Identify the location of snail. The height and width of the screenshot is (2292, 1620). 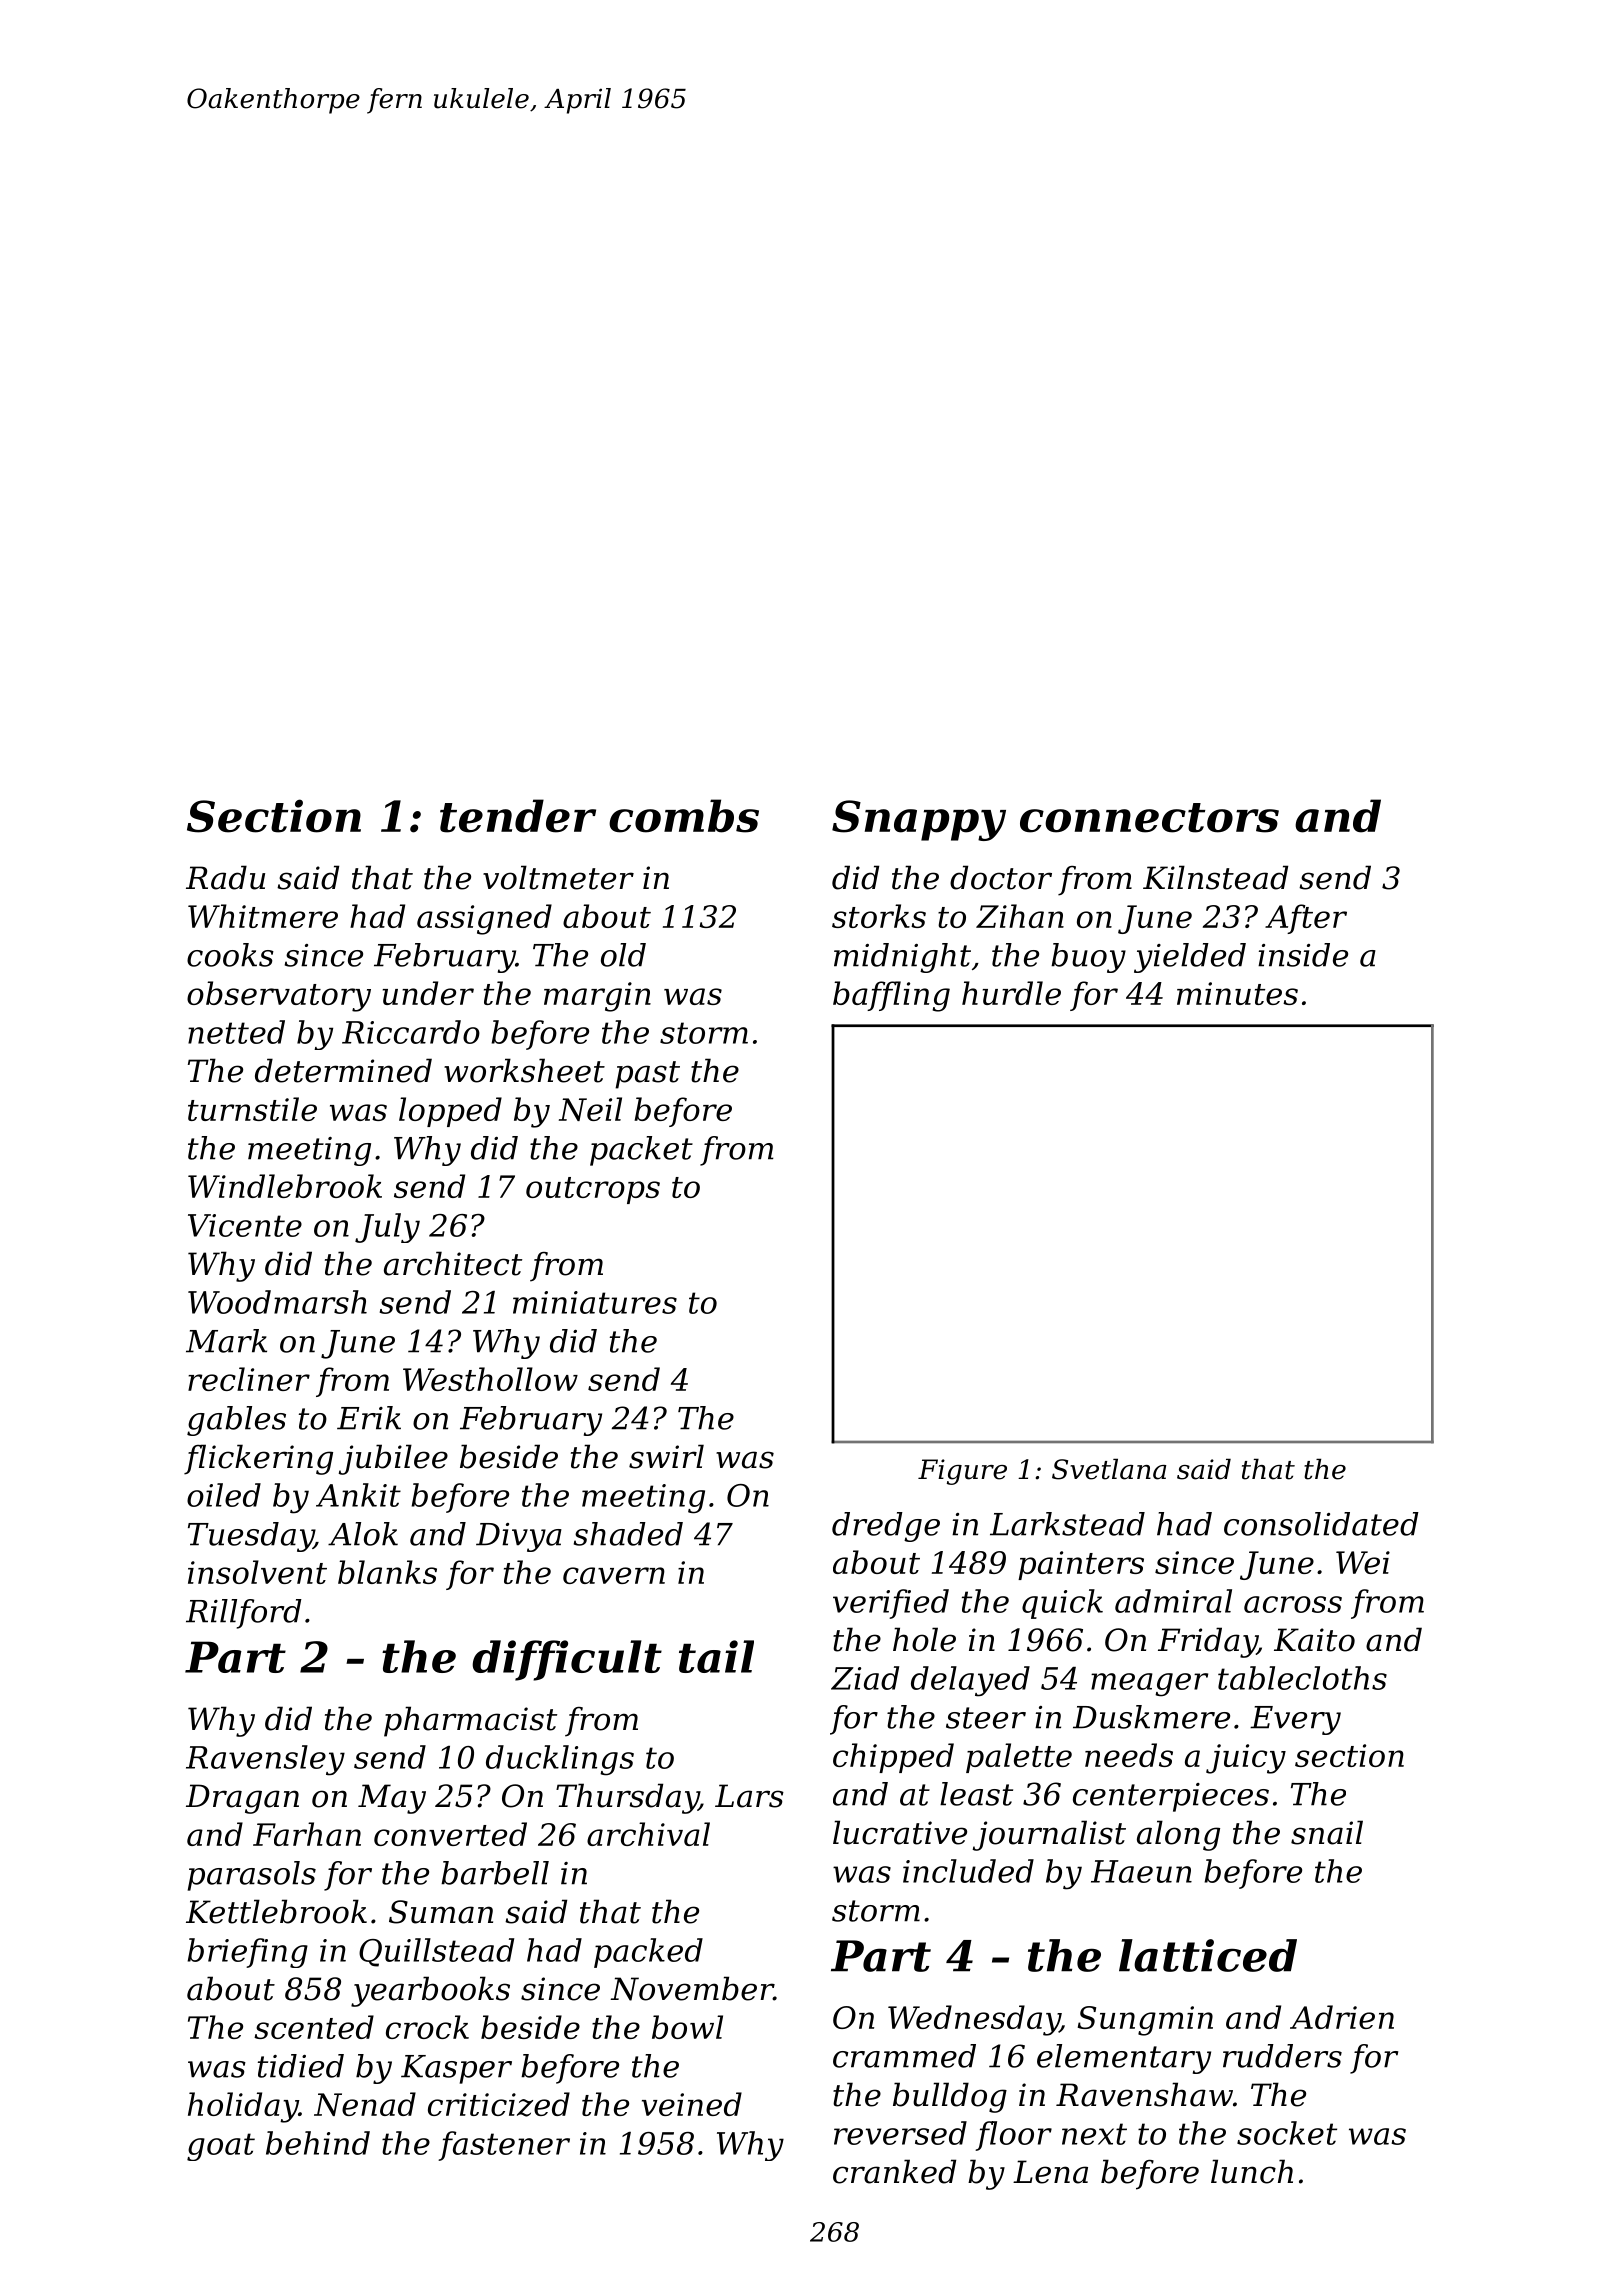
(1327, 1832).
